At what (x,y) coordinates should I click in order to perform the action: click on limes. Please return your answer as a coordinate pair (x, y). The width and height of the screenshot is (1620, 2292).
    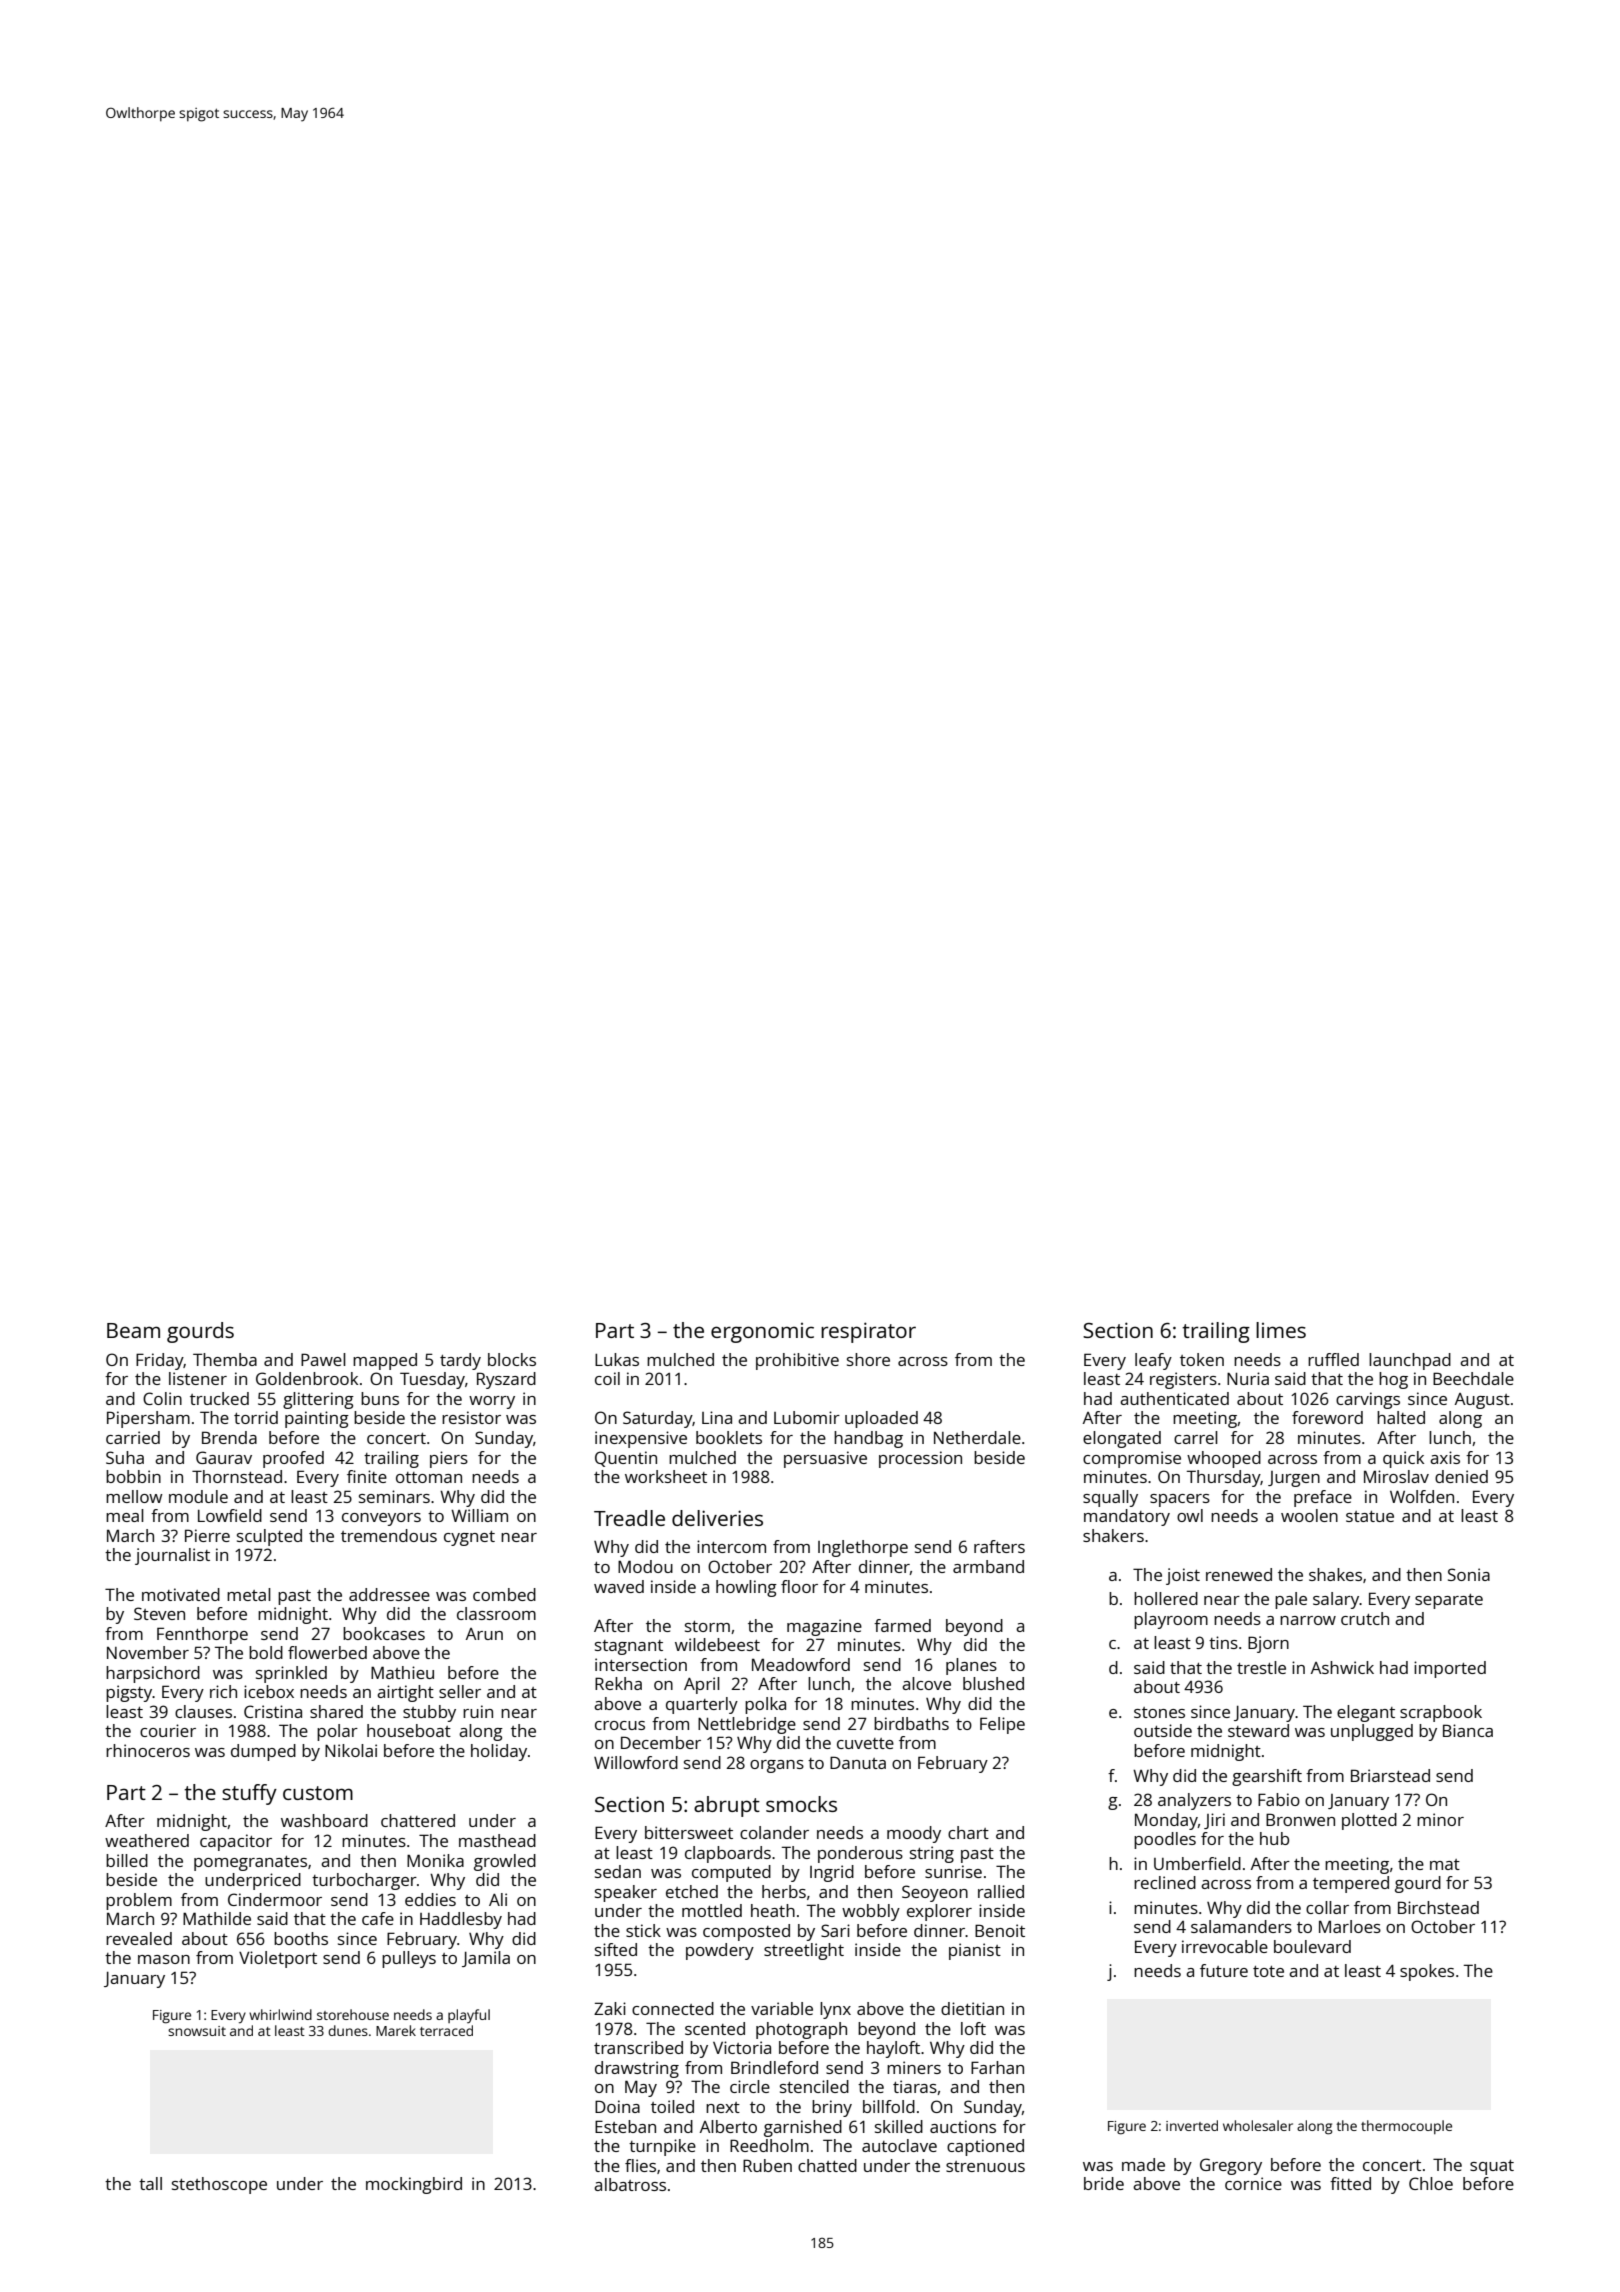
    Looking at the image, I should click on (1281, 1330).
